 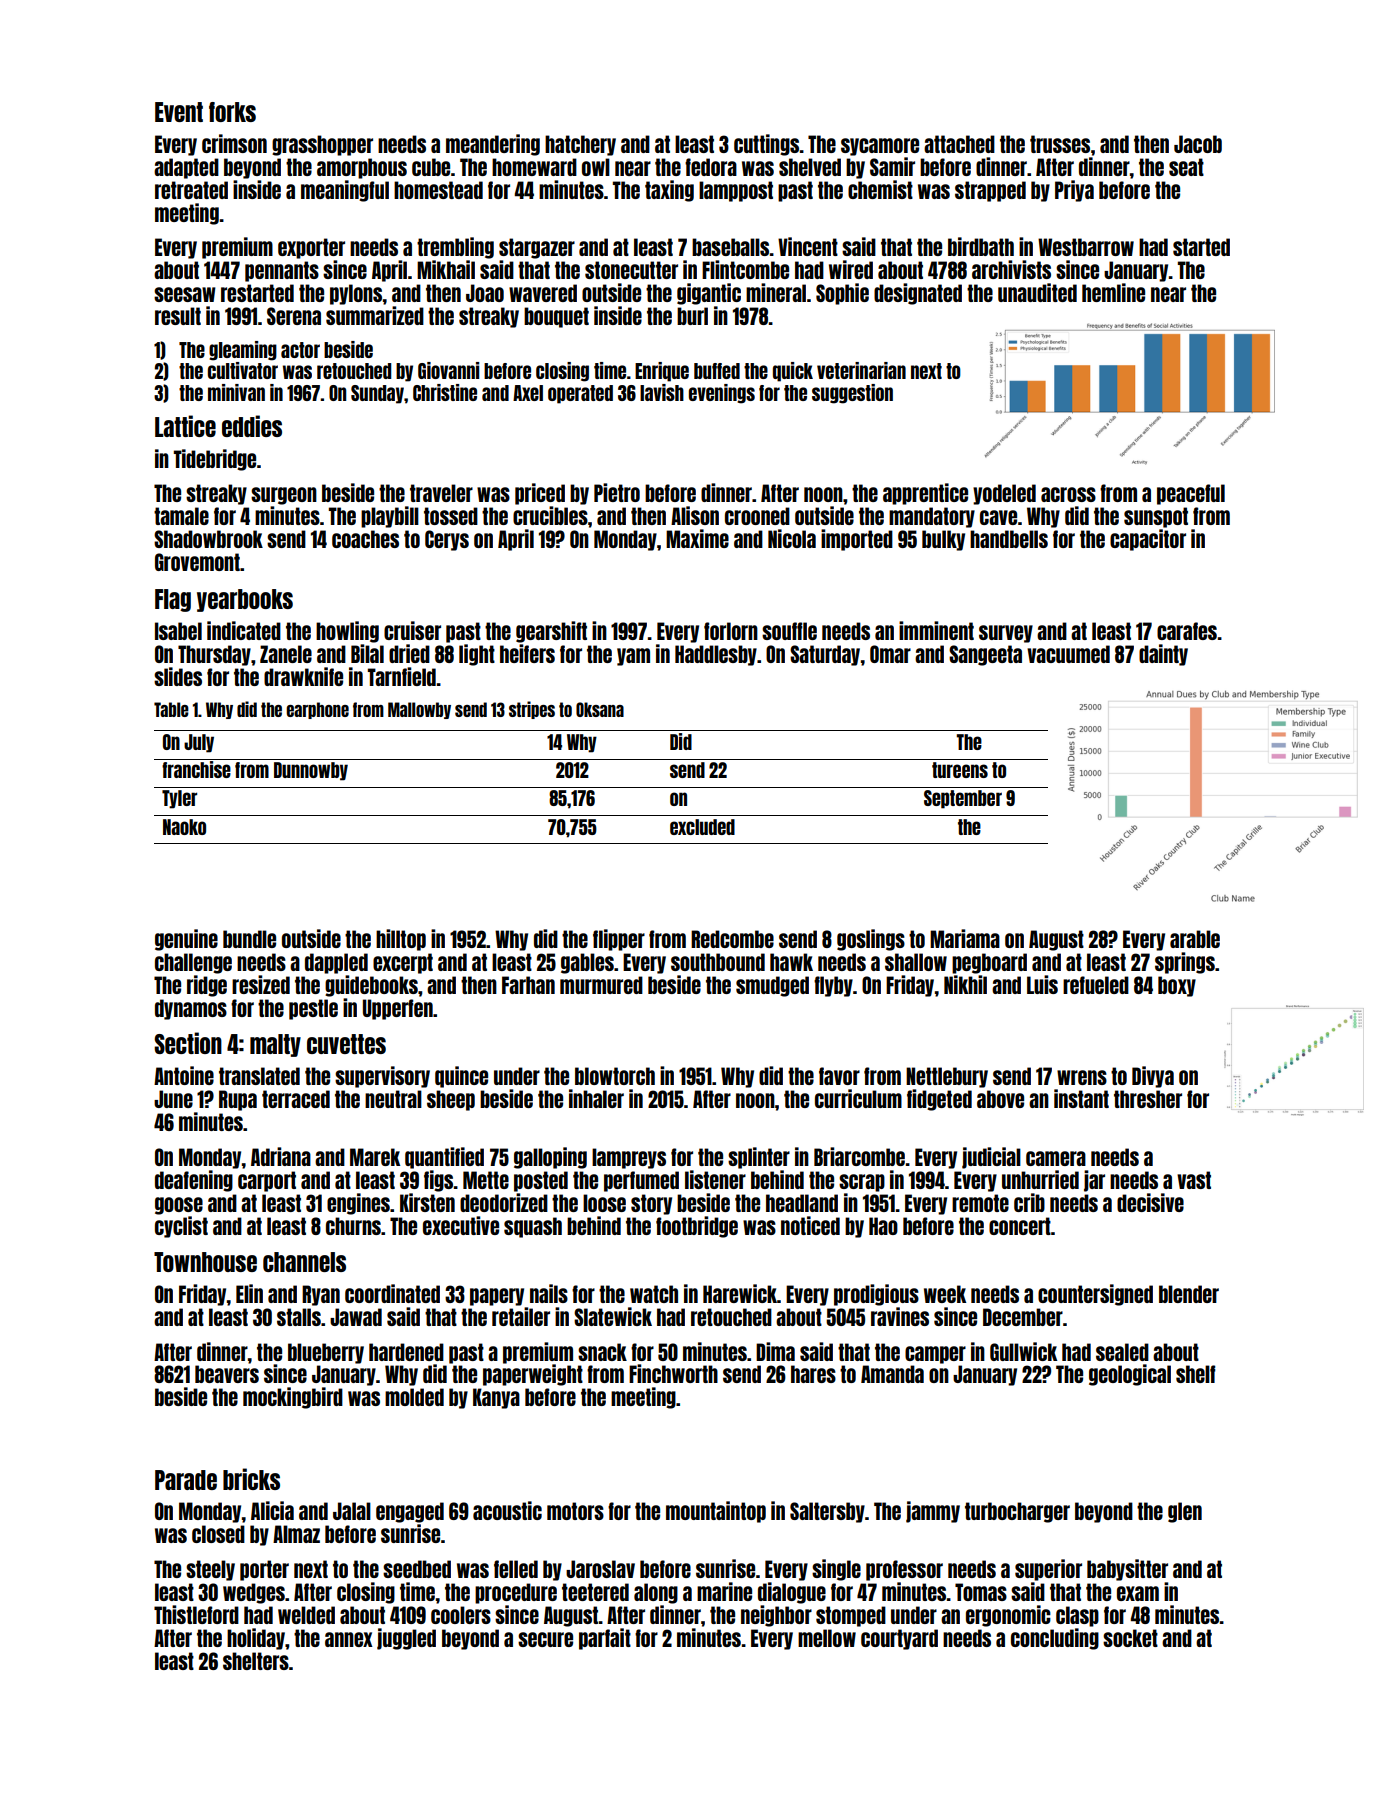 What do you see at coordinates (551, 632) in the document?
I see `gearshift` at bounding box center [551, 632].
